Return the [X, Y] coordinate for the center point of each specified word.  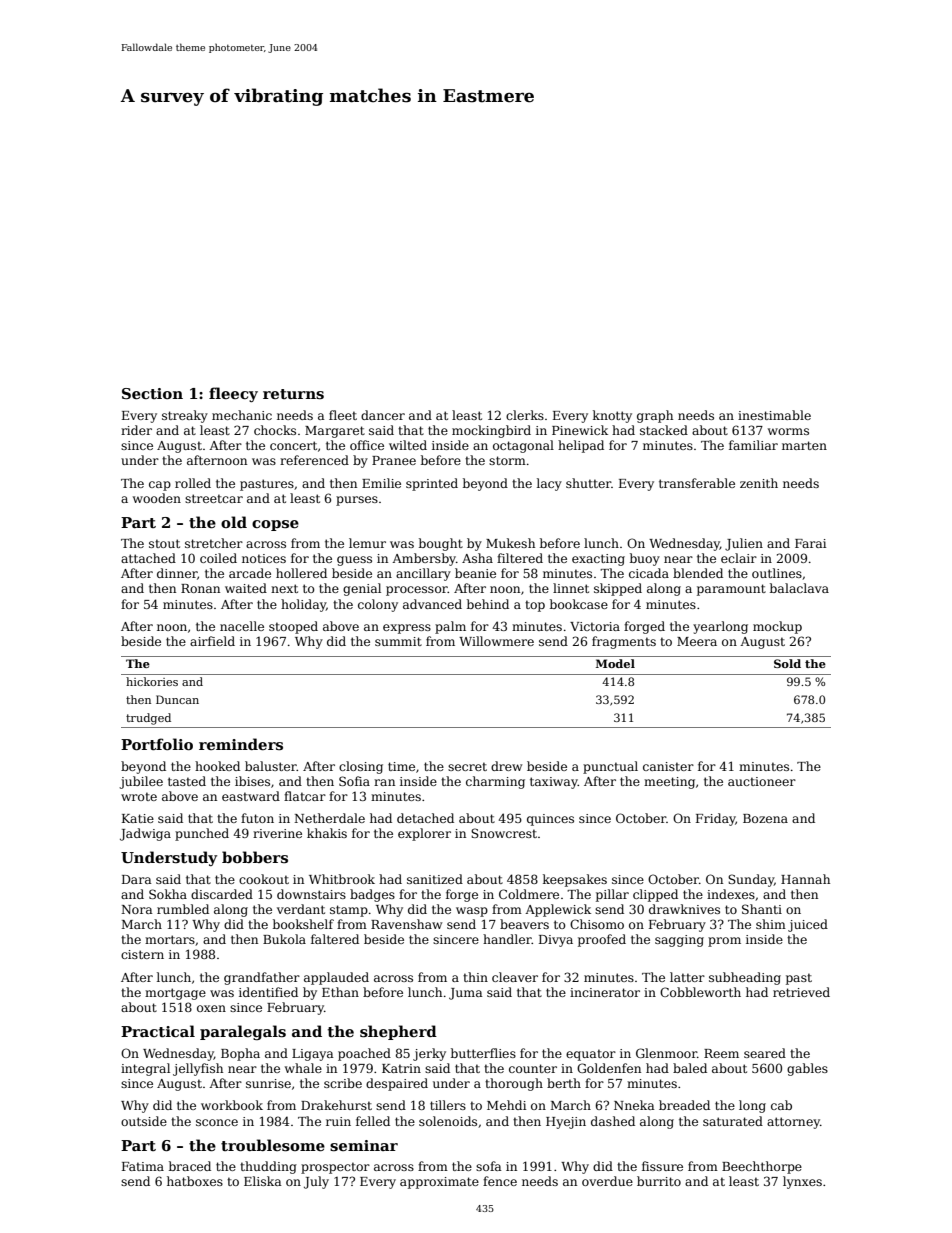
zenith [759, 483]
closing [361, 767]
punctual [610, 767]
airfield [212, 641]
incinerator [605, 992]
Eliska [263, 1181]
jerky [429, 1054]
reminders [241, 744]
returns [293, 394]
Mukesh [510, 543]
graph [655, 416]
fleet [343, 415]
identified [268, 992]
